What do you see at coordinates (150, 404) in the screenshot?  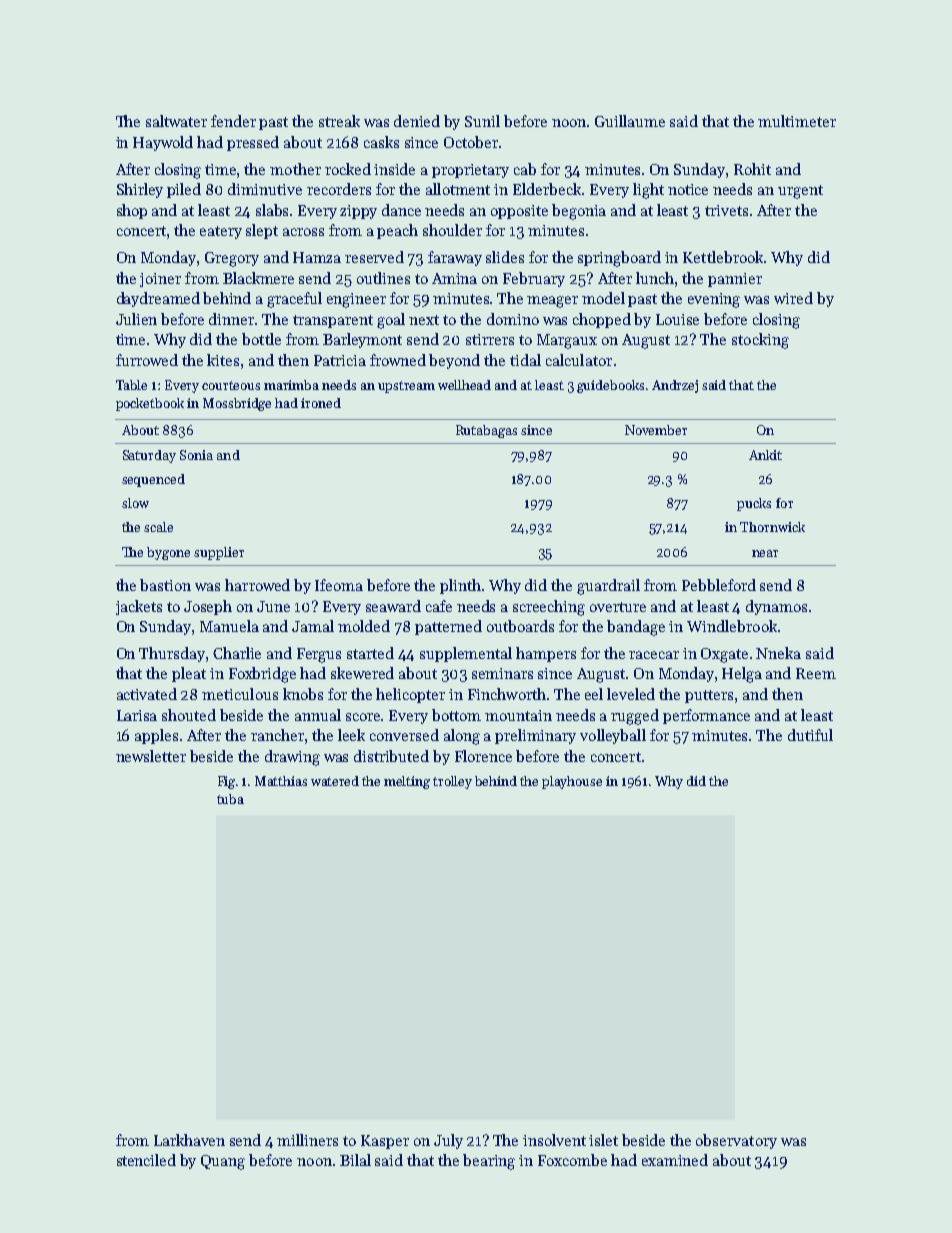 I see `pocketbook` at bounding box center [150, 404].
